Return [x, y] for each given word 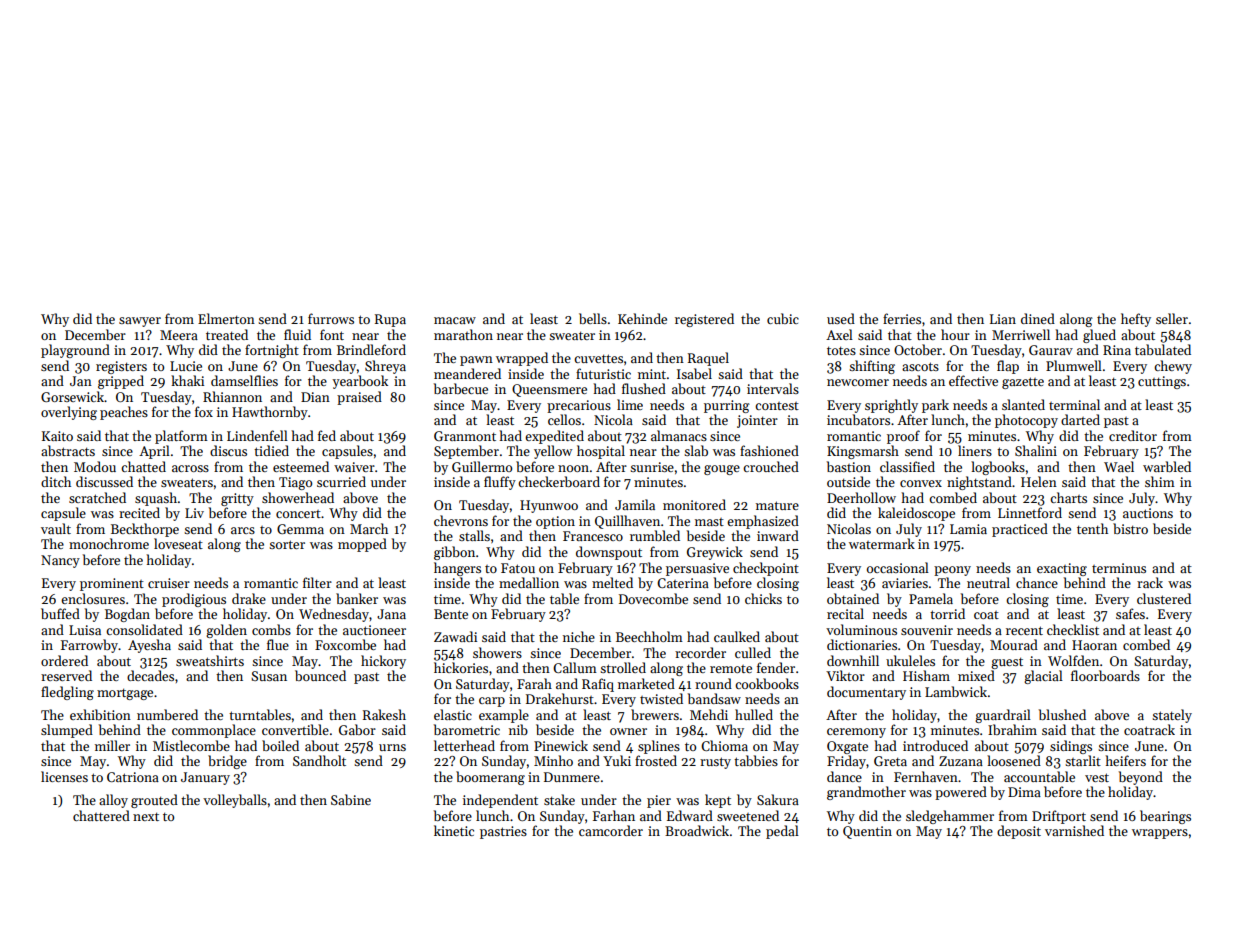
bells [593, 318]
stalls [474, 535]
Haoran [1094, 645]
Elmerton [226, 318]
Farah [534, 683]
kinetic [454, 830]
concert [298, 514]
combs [271, 629]
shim [1160, 481]
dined [1038, 318]
